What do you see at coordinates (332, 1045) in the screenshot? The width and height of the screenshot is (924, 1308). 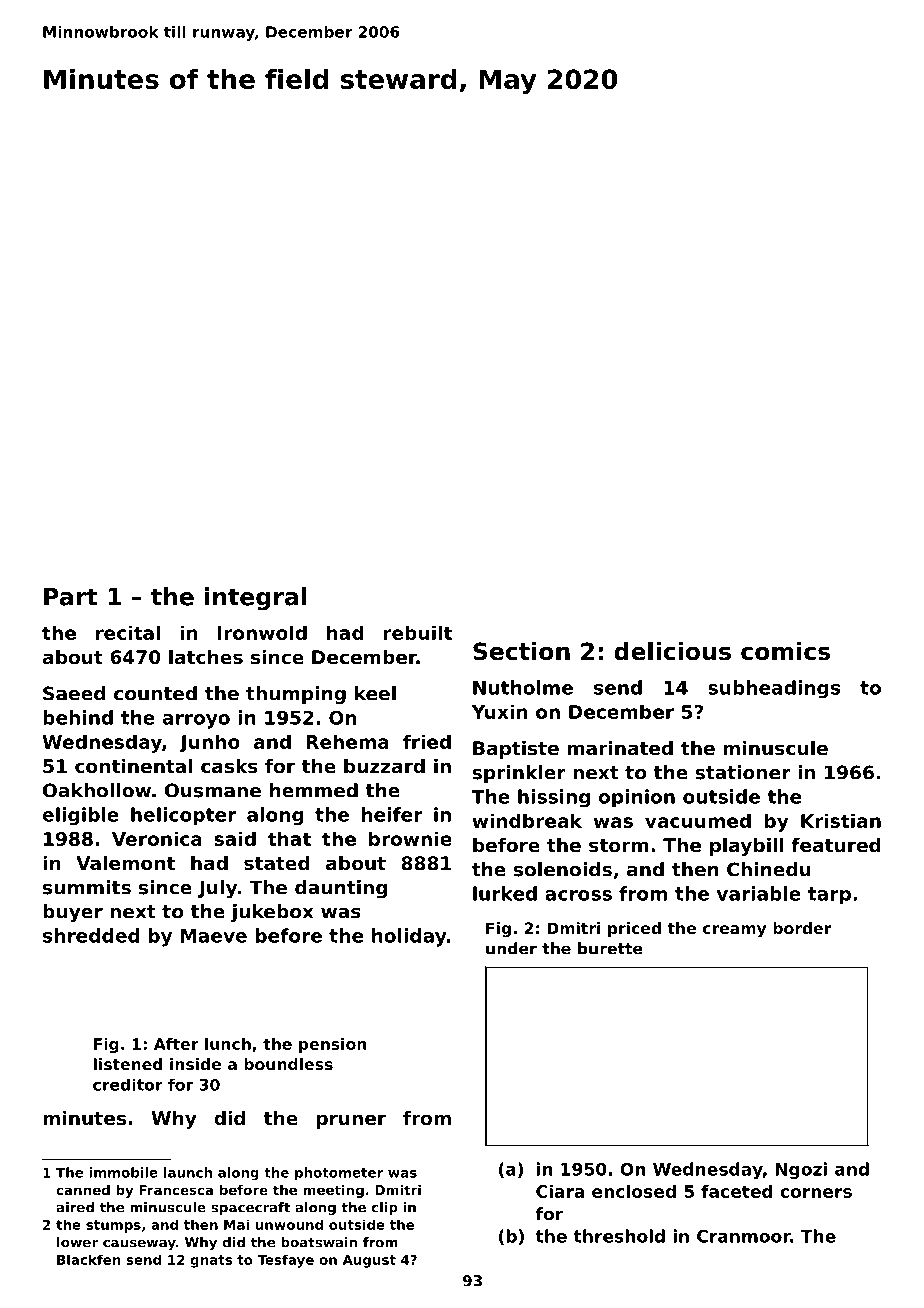 I see `pension` at bounding box center [332, 1045].
